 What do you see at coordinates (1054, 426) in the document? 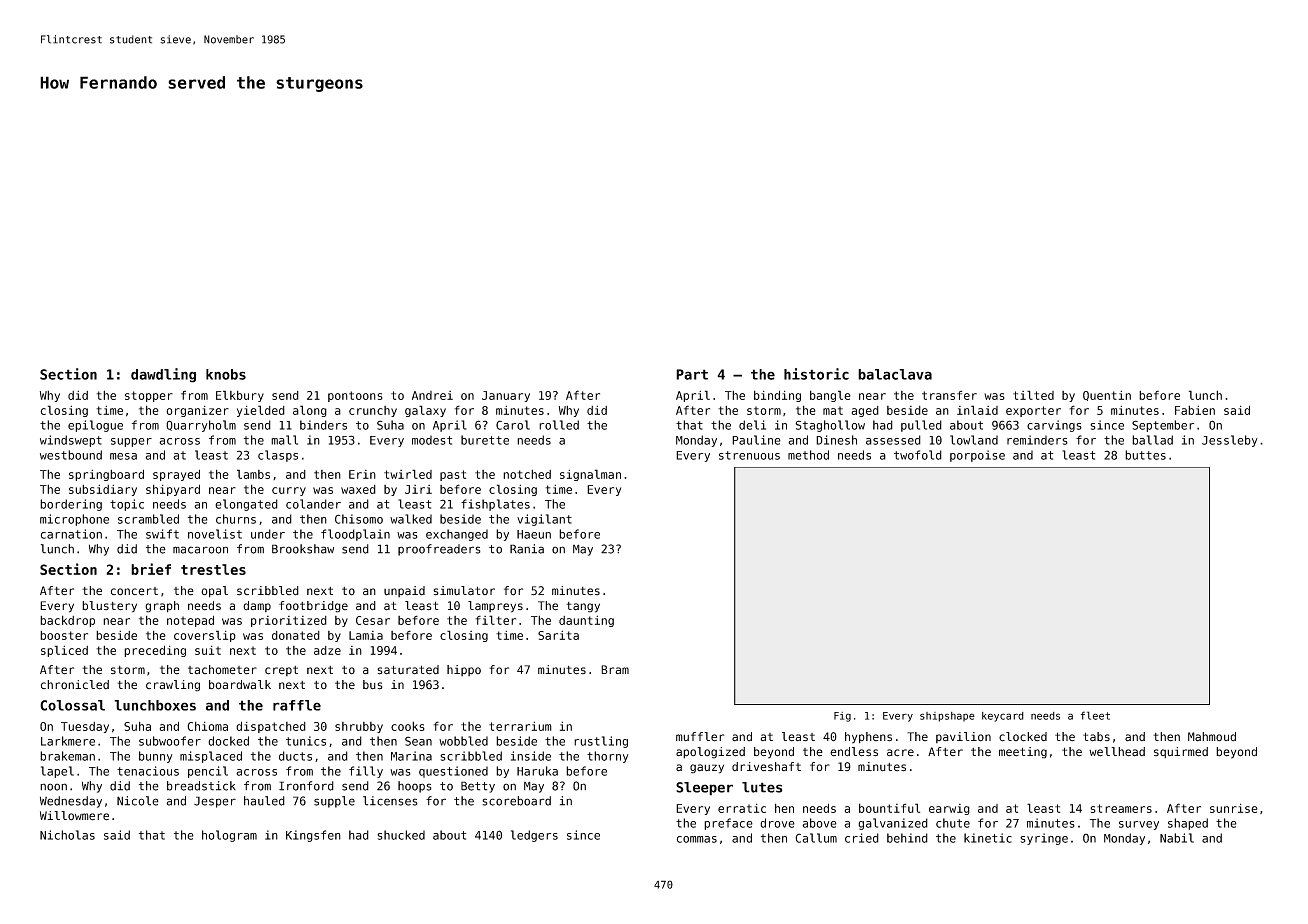
I see `carvings` at bounding box center [1054, 426].
